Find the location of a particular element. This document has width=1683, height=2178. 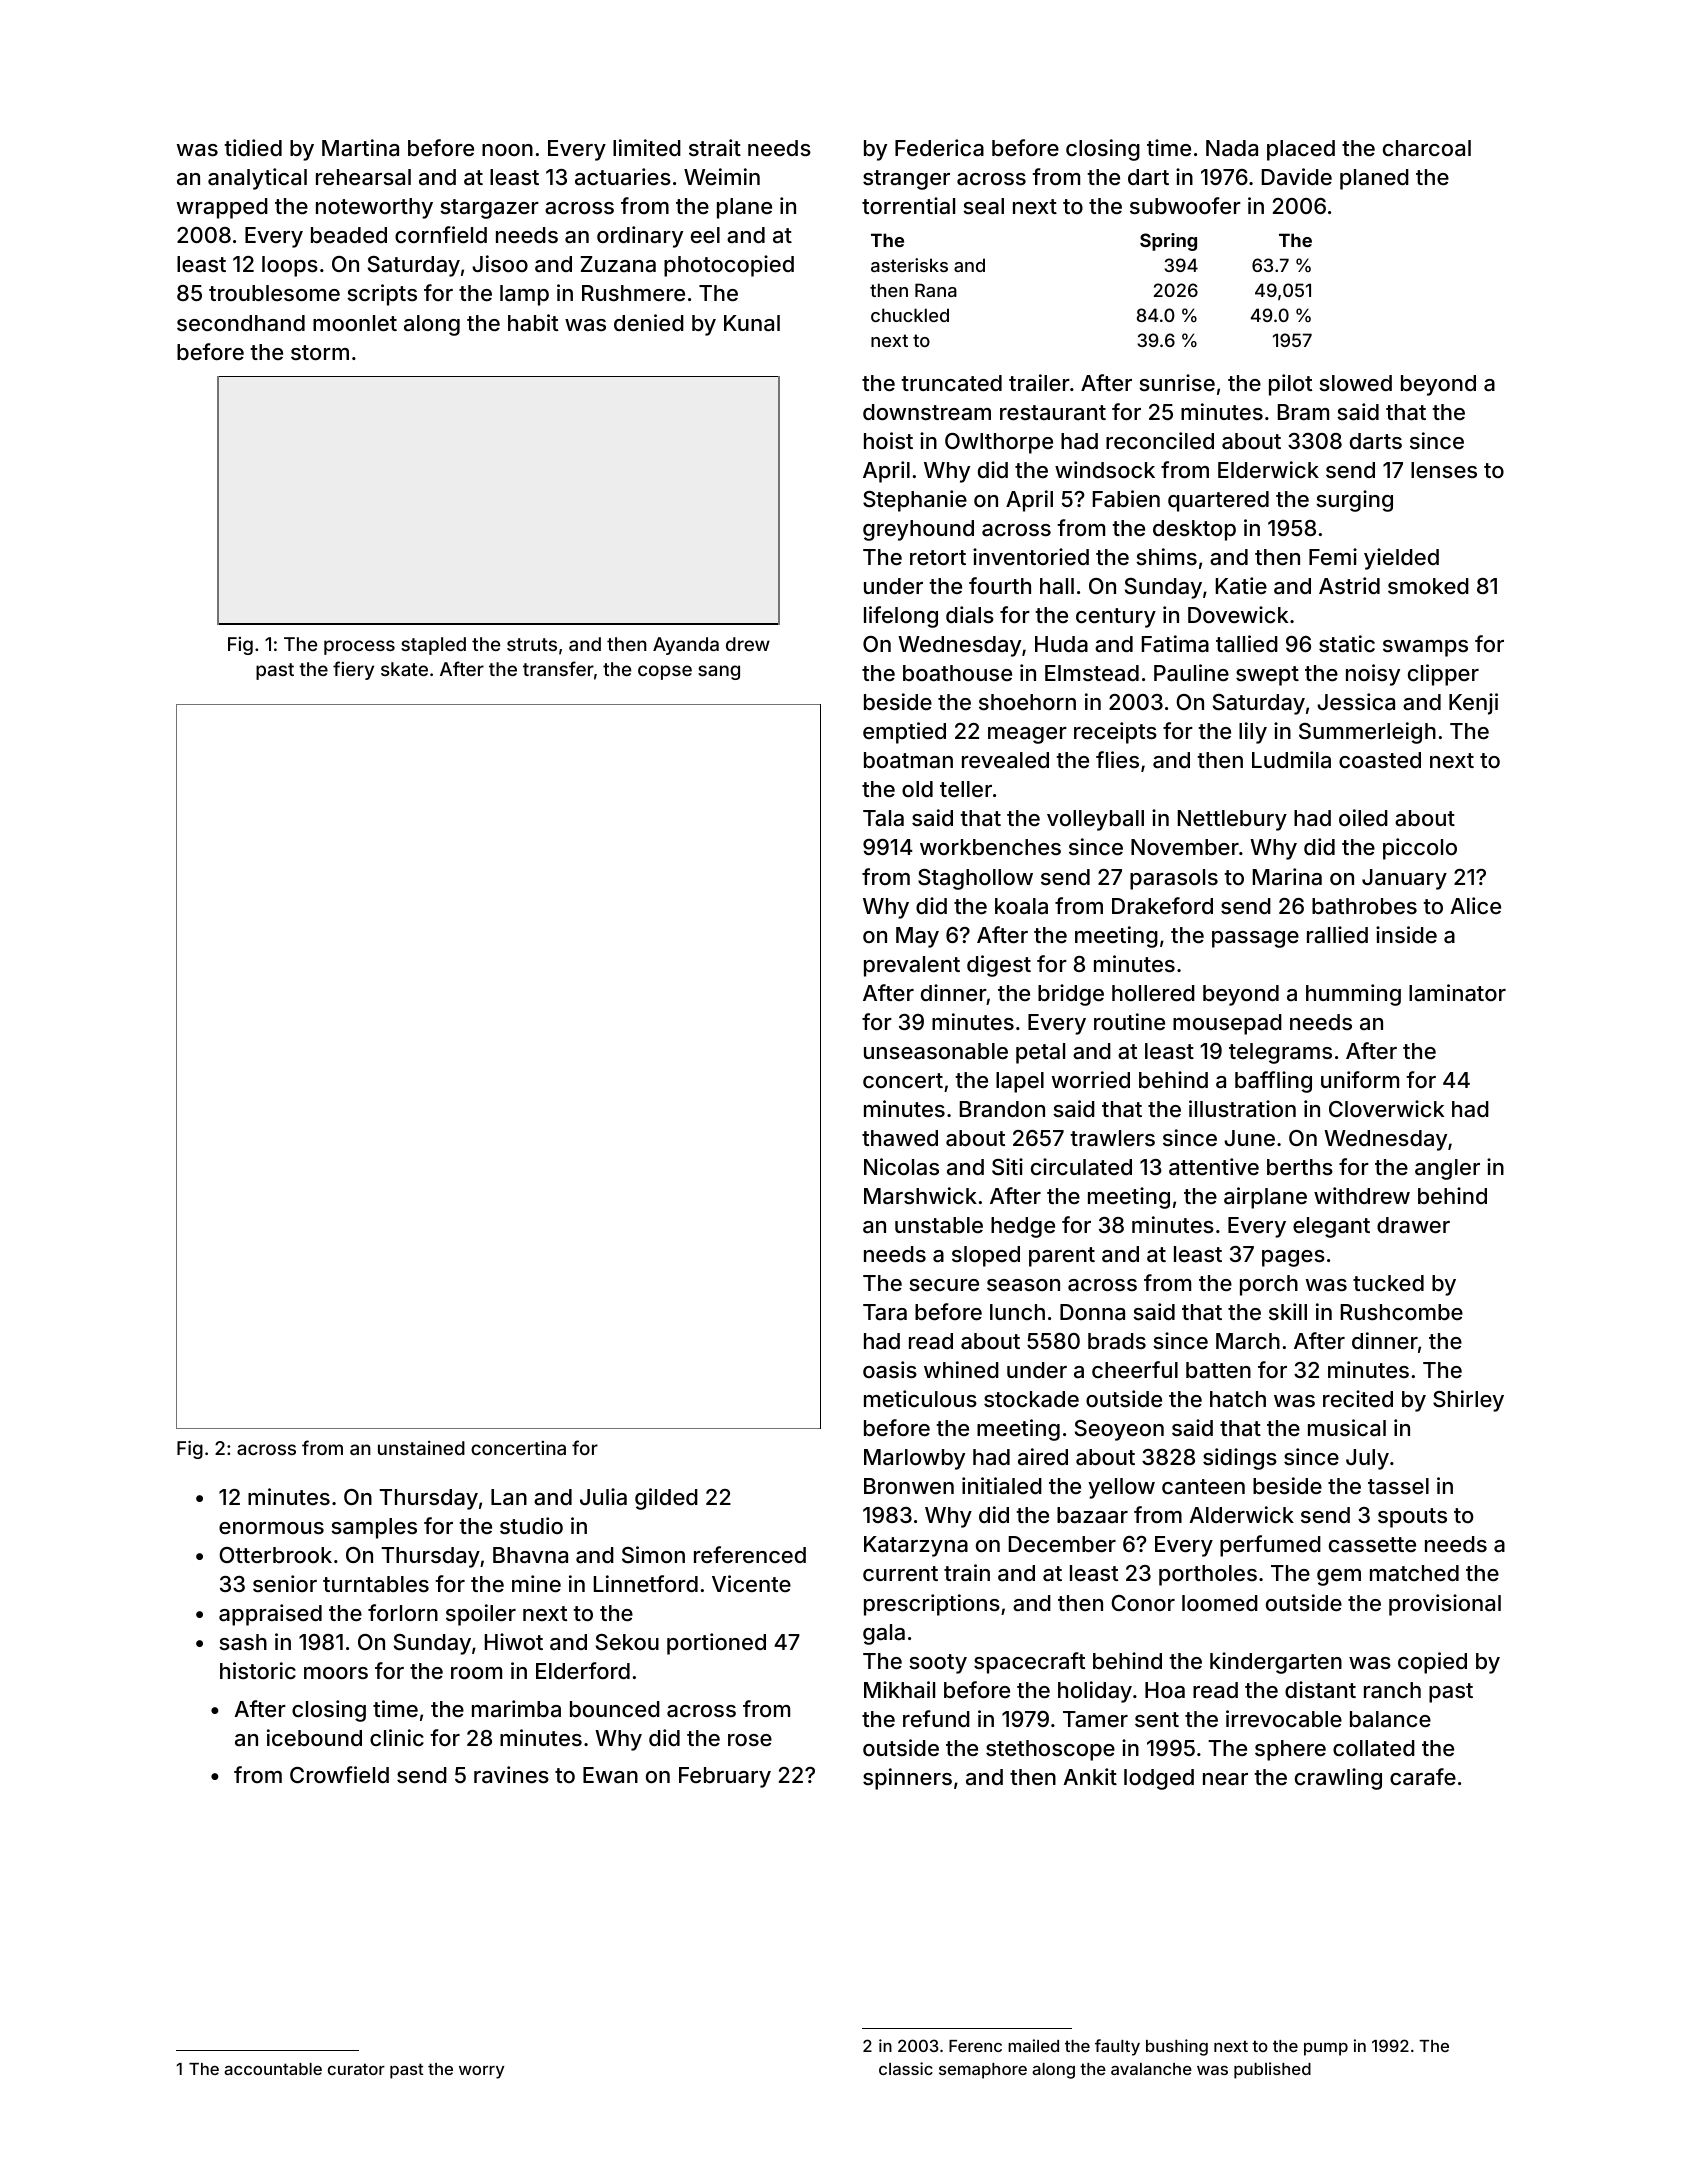

reconciled is located at coordinates (1160, 440).
